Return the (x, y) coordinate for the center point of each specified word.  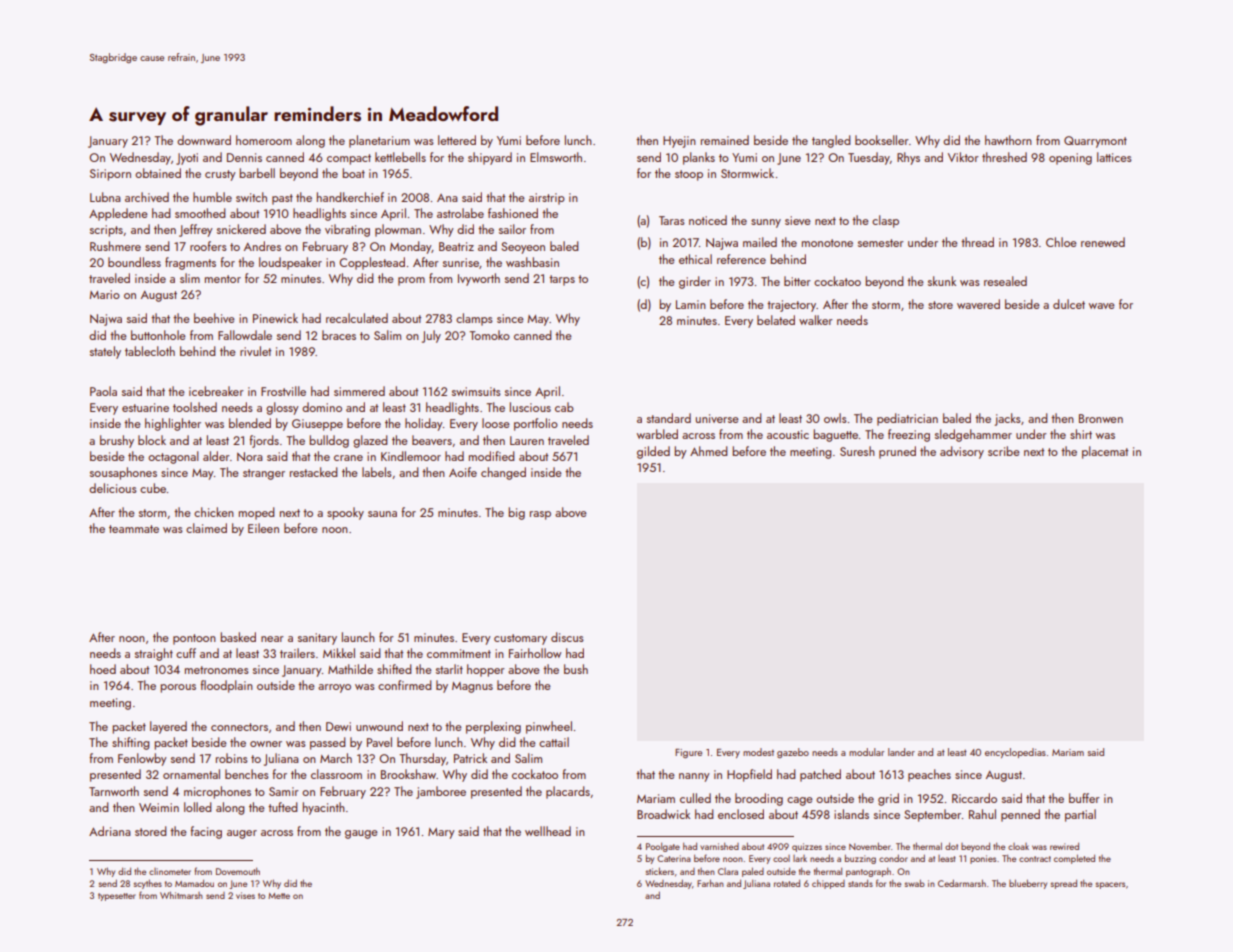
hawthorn (1008, 140)
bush (576, 669)
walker (816, 320)
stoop (689, 175)
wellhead (548, 831)
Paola (103, 391)
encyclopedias (1015, 753)
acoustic (788, 434)
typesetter (117, 897)
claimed (206, 528)
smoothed (200, 213)
